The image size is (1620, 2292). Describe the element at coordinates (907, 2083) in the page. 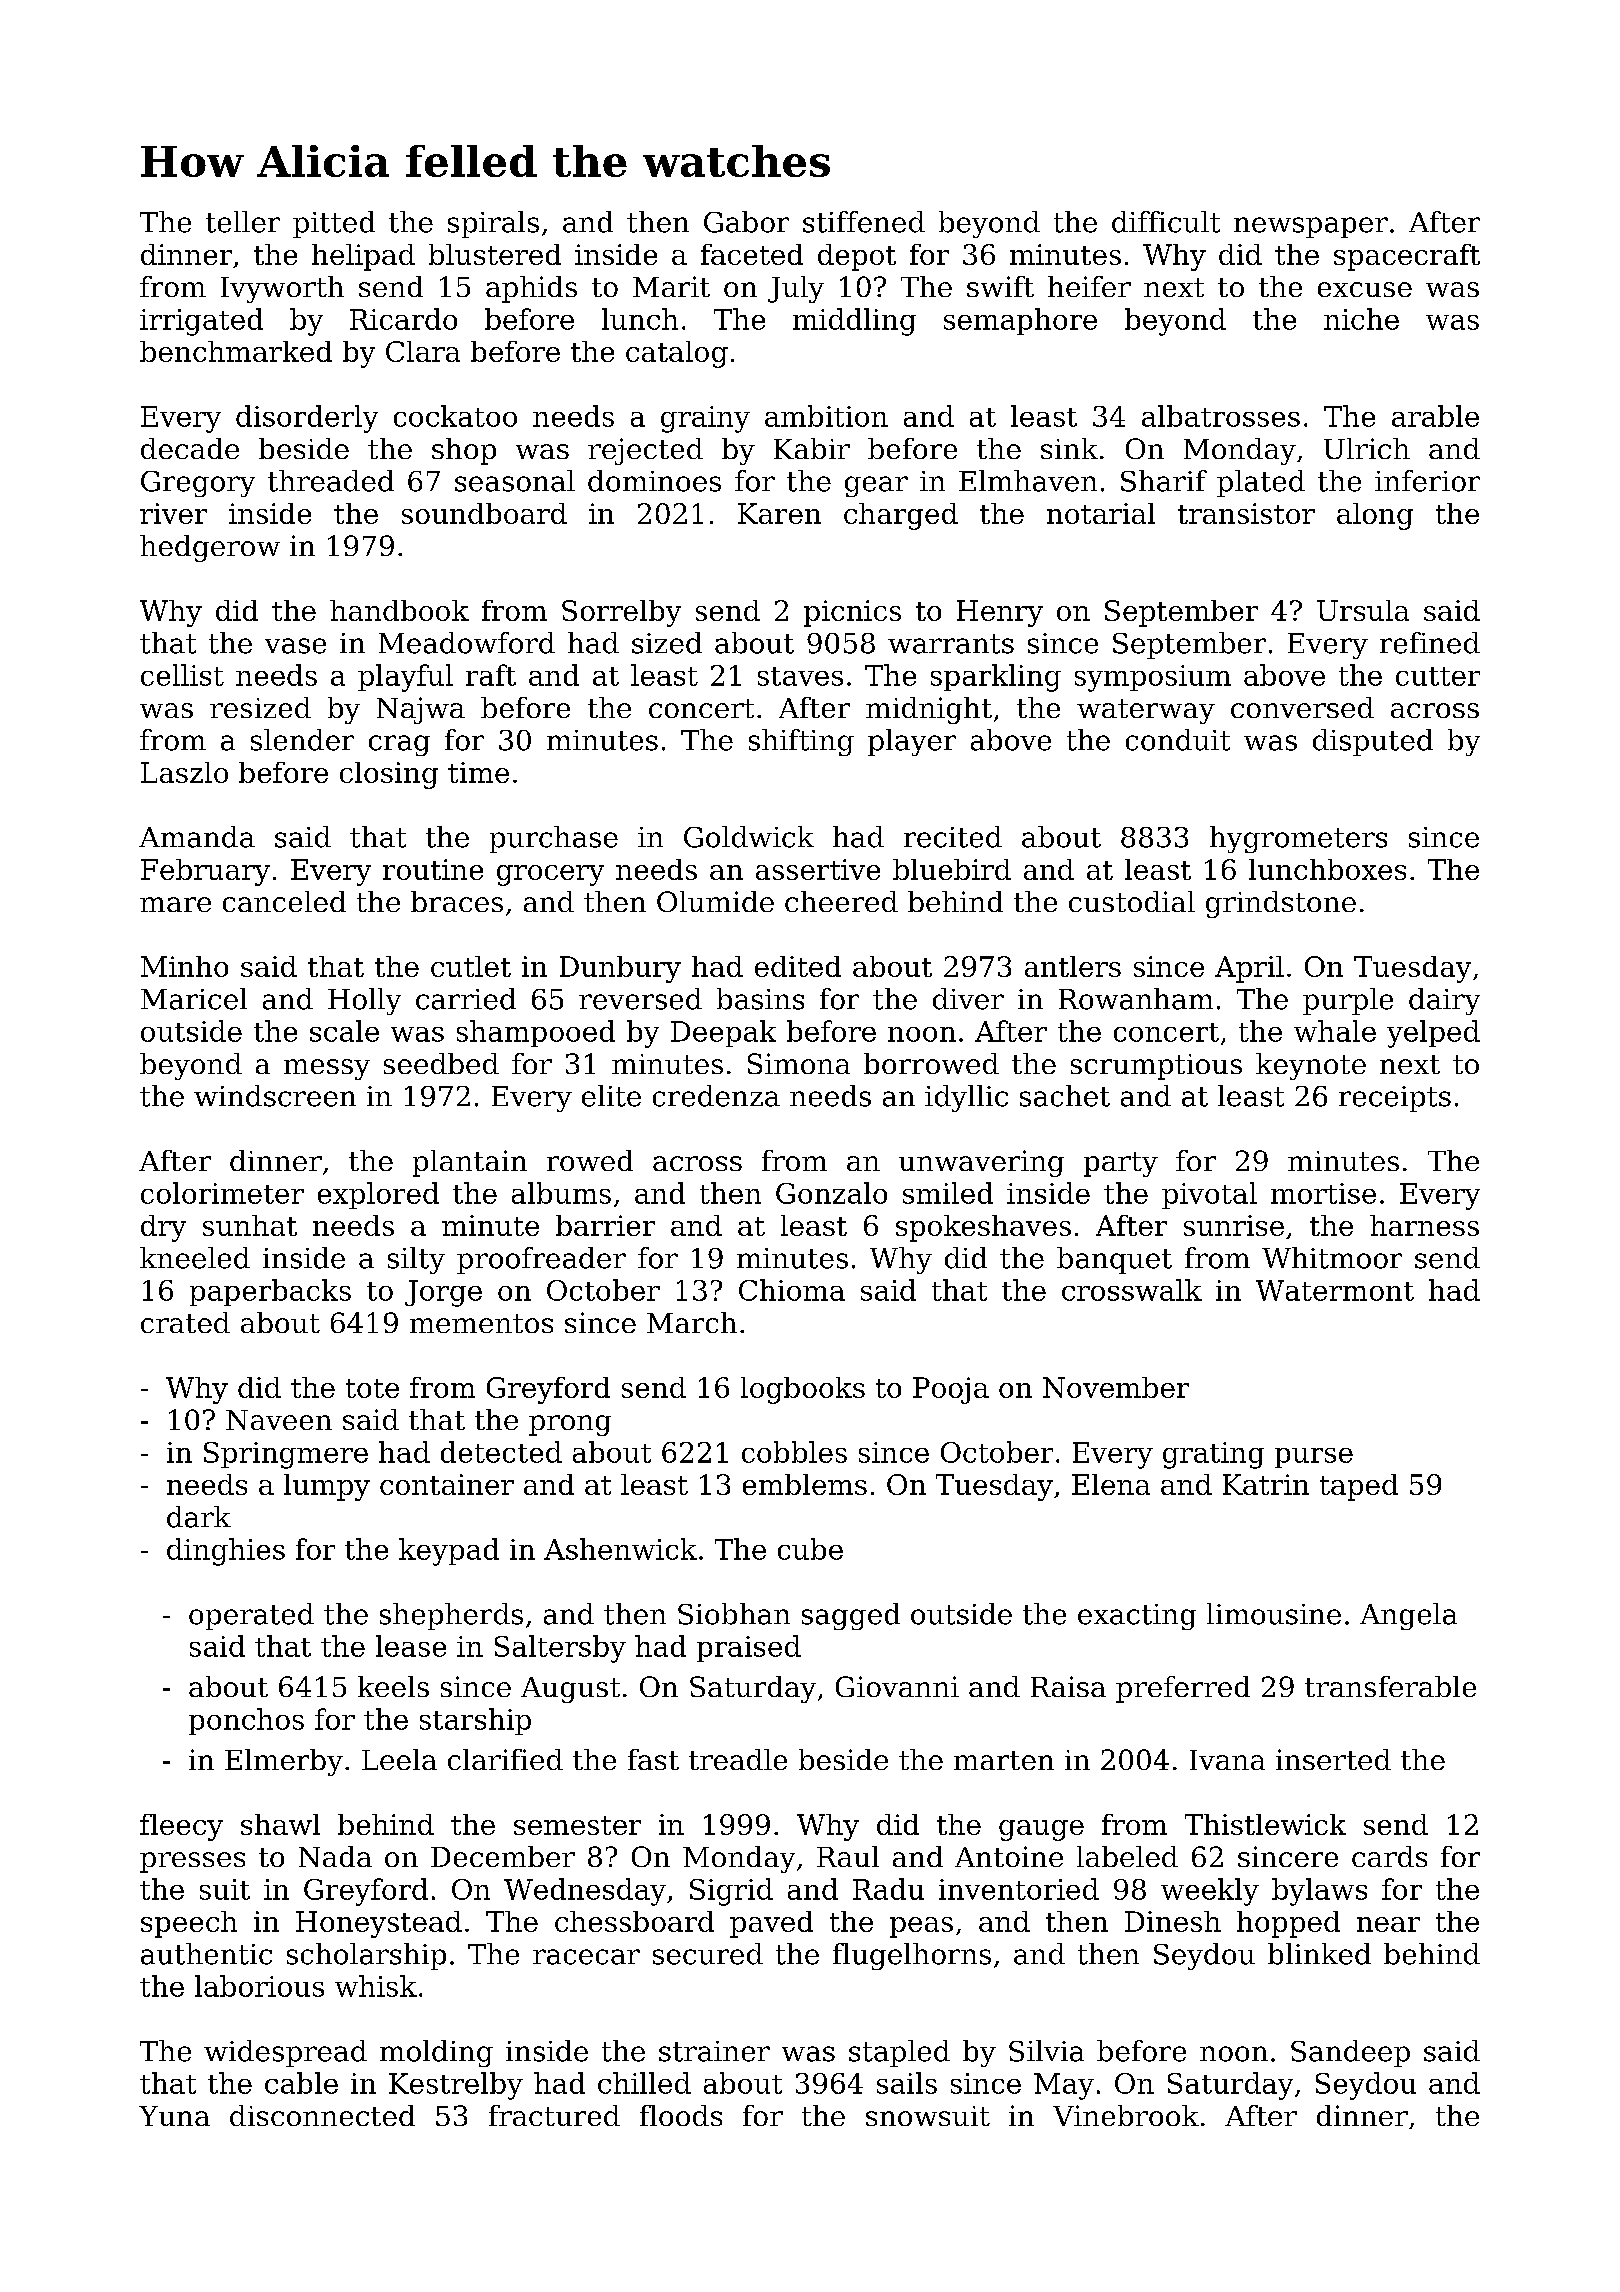

I see `sails` at that location.
